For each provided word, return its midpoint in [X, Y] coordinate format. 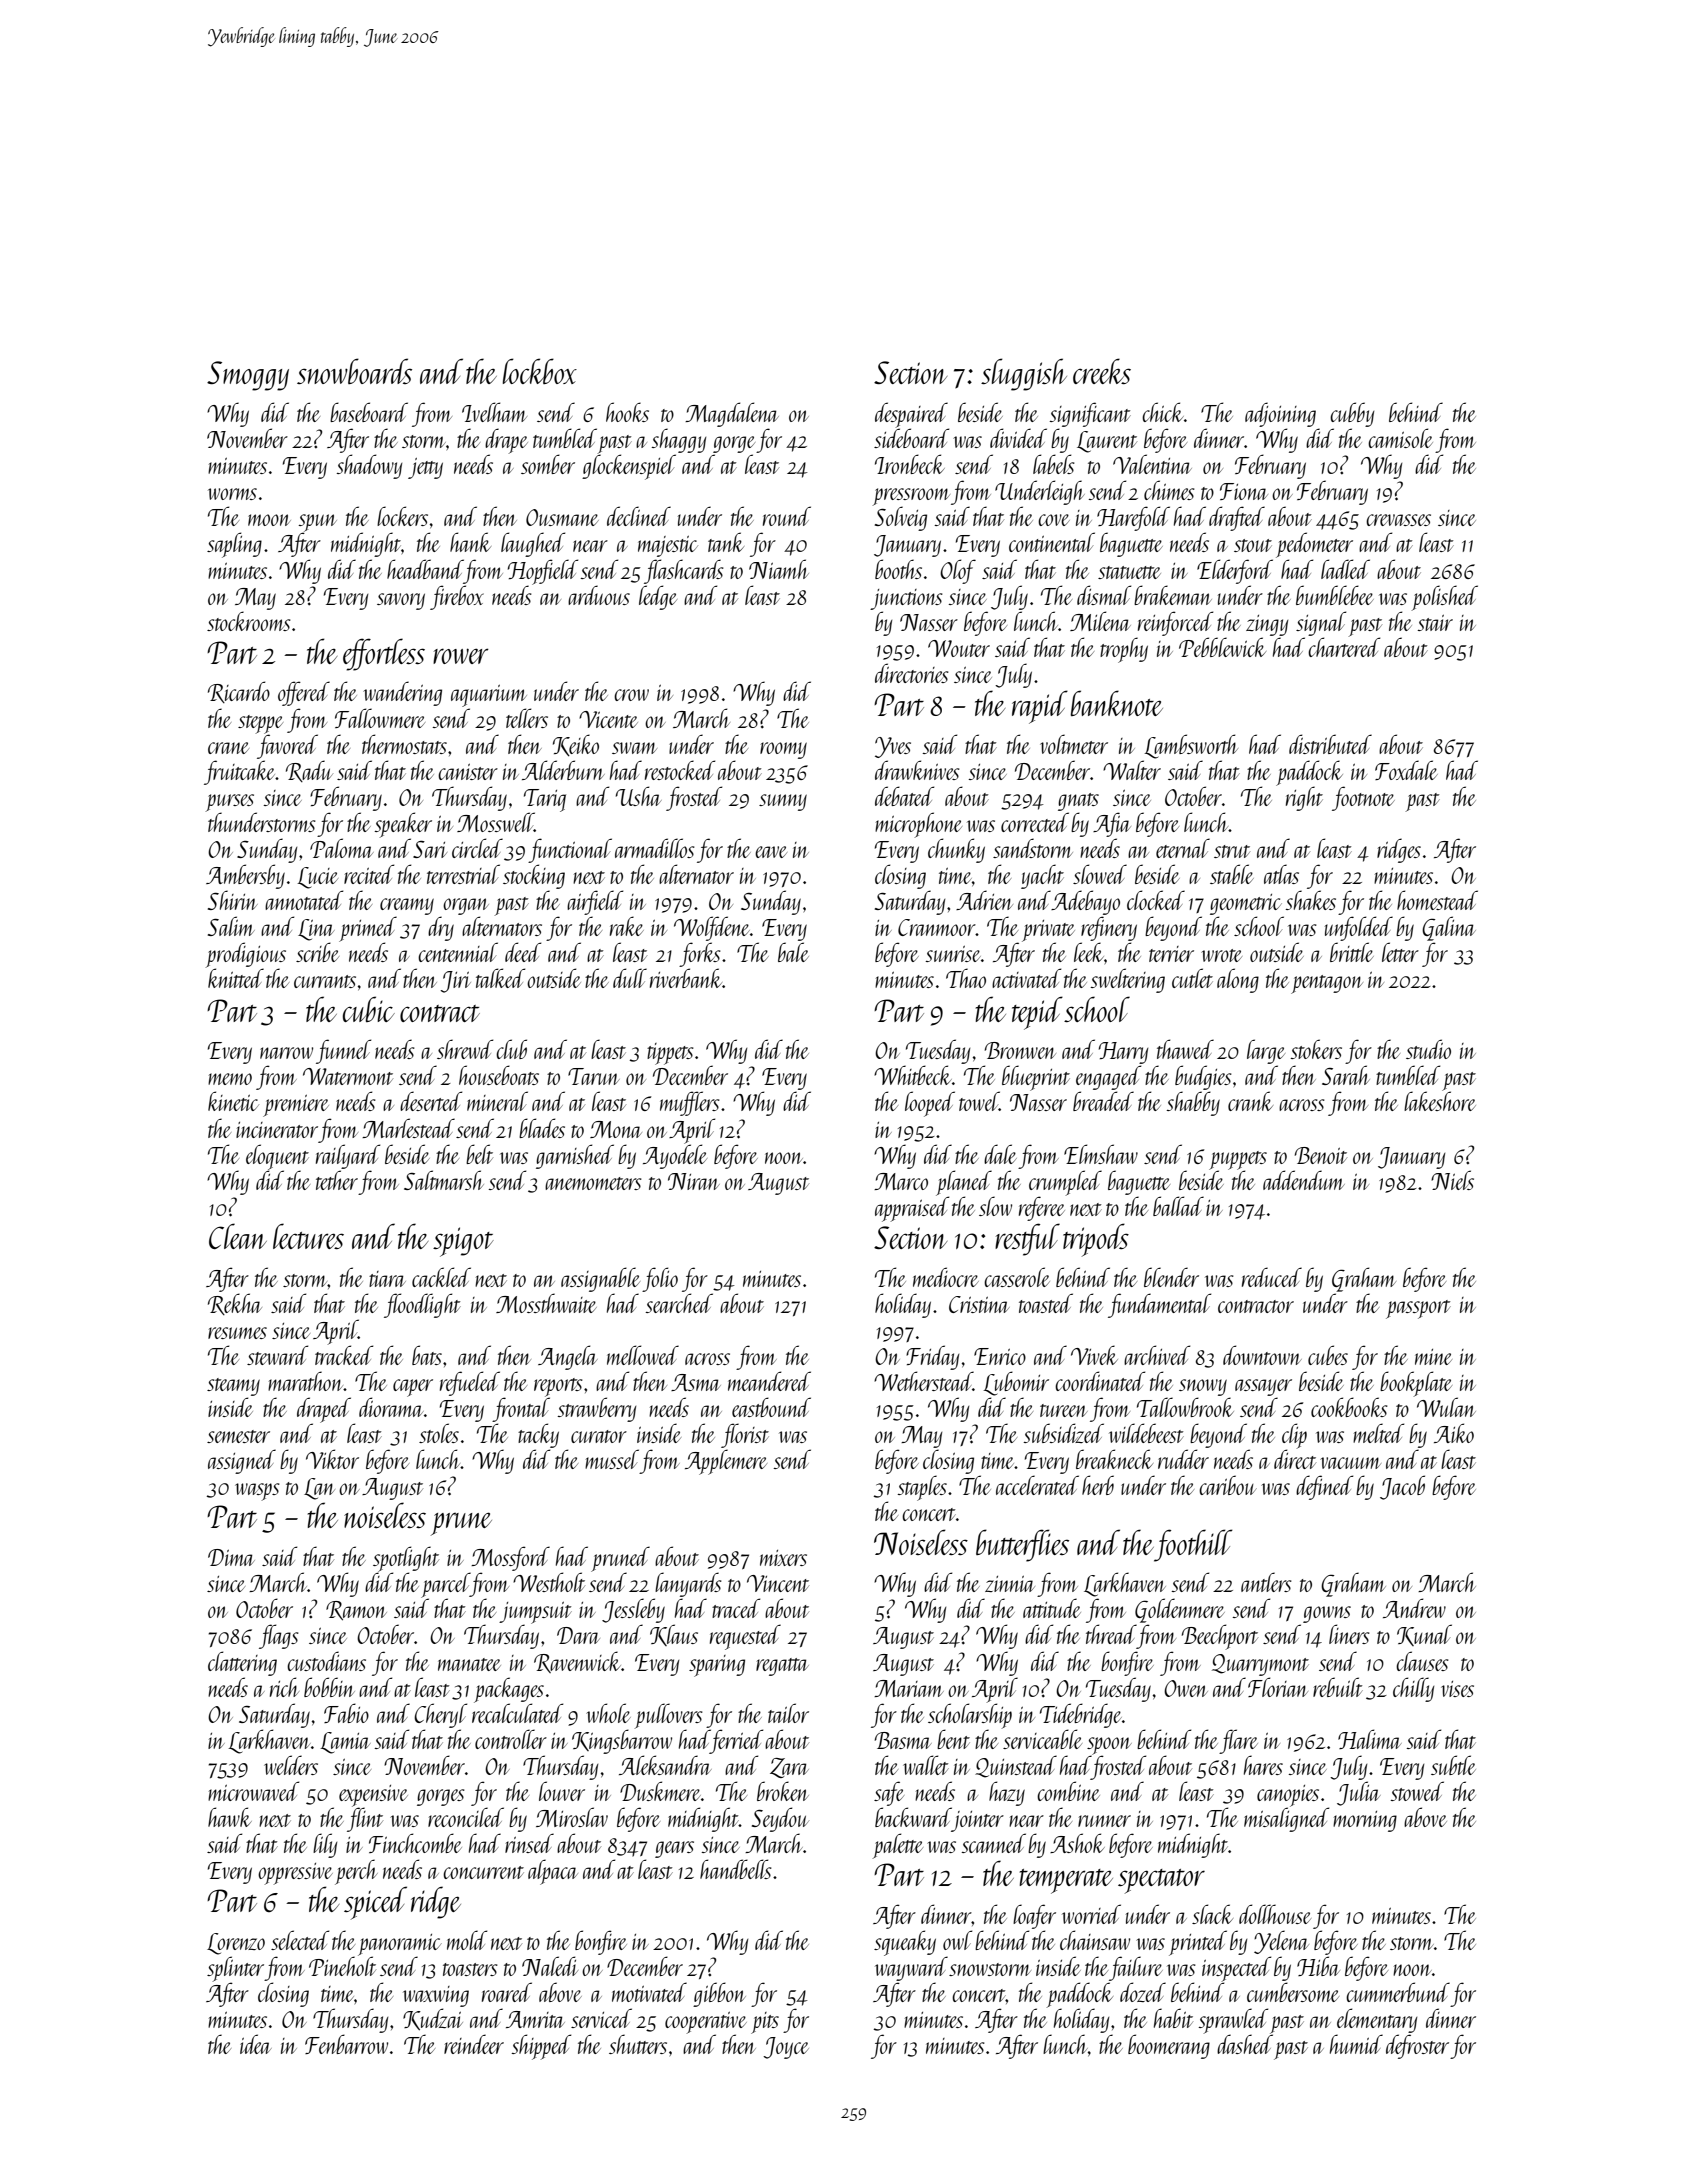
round [787, 516]
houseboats [499, 1075]
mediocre [946, 1277]
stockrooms [249, 621]
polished [1444, 598]
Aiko [1454, 1433]
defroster [1417, 2046]
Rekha [235, 1304]
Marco [901, 1181]
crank [1250, 1101]
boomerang [1169, 2047]
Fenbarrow [346, 2044]
